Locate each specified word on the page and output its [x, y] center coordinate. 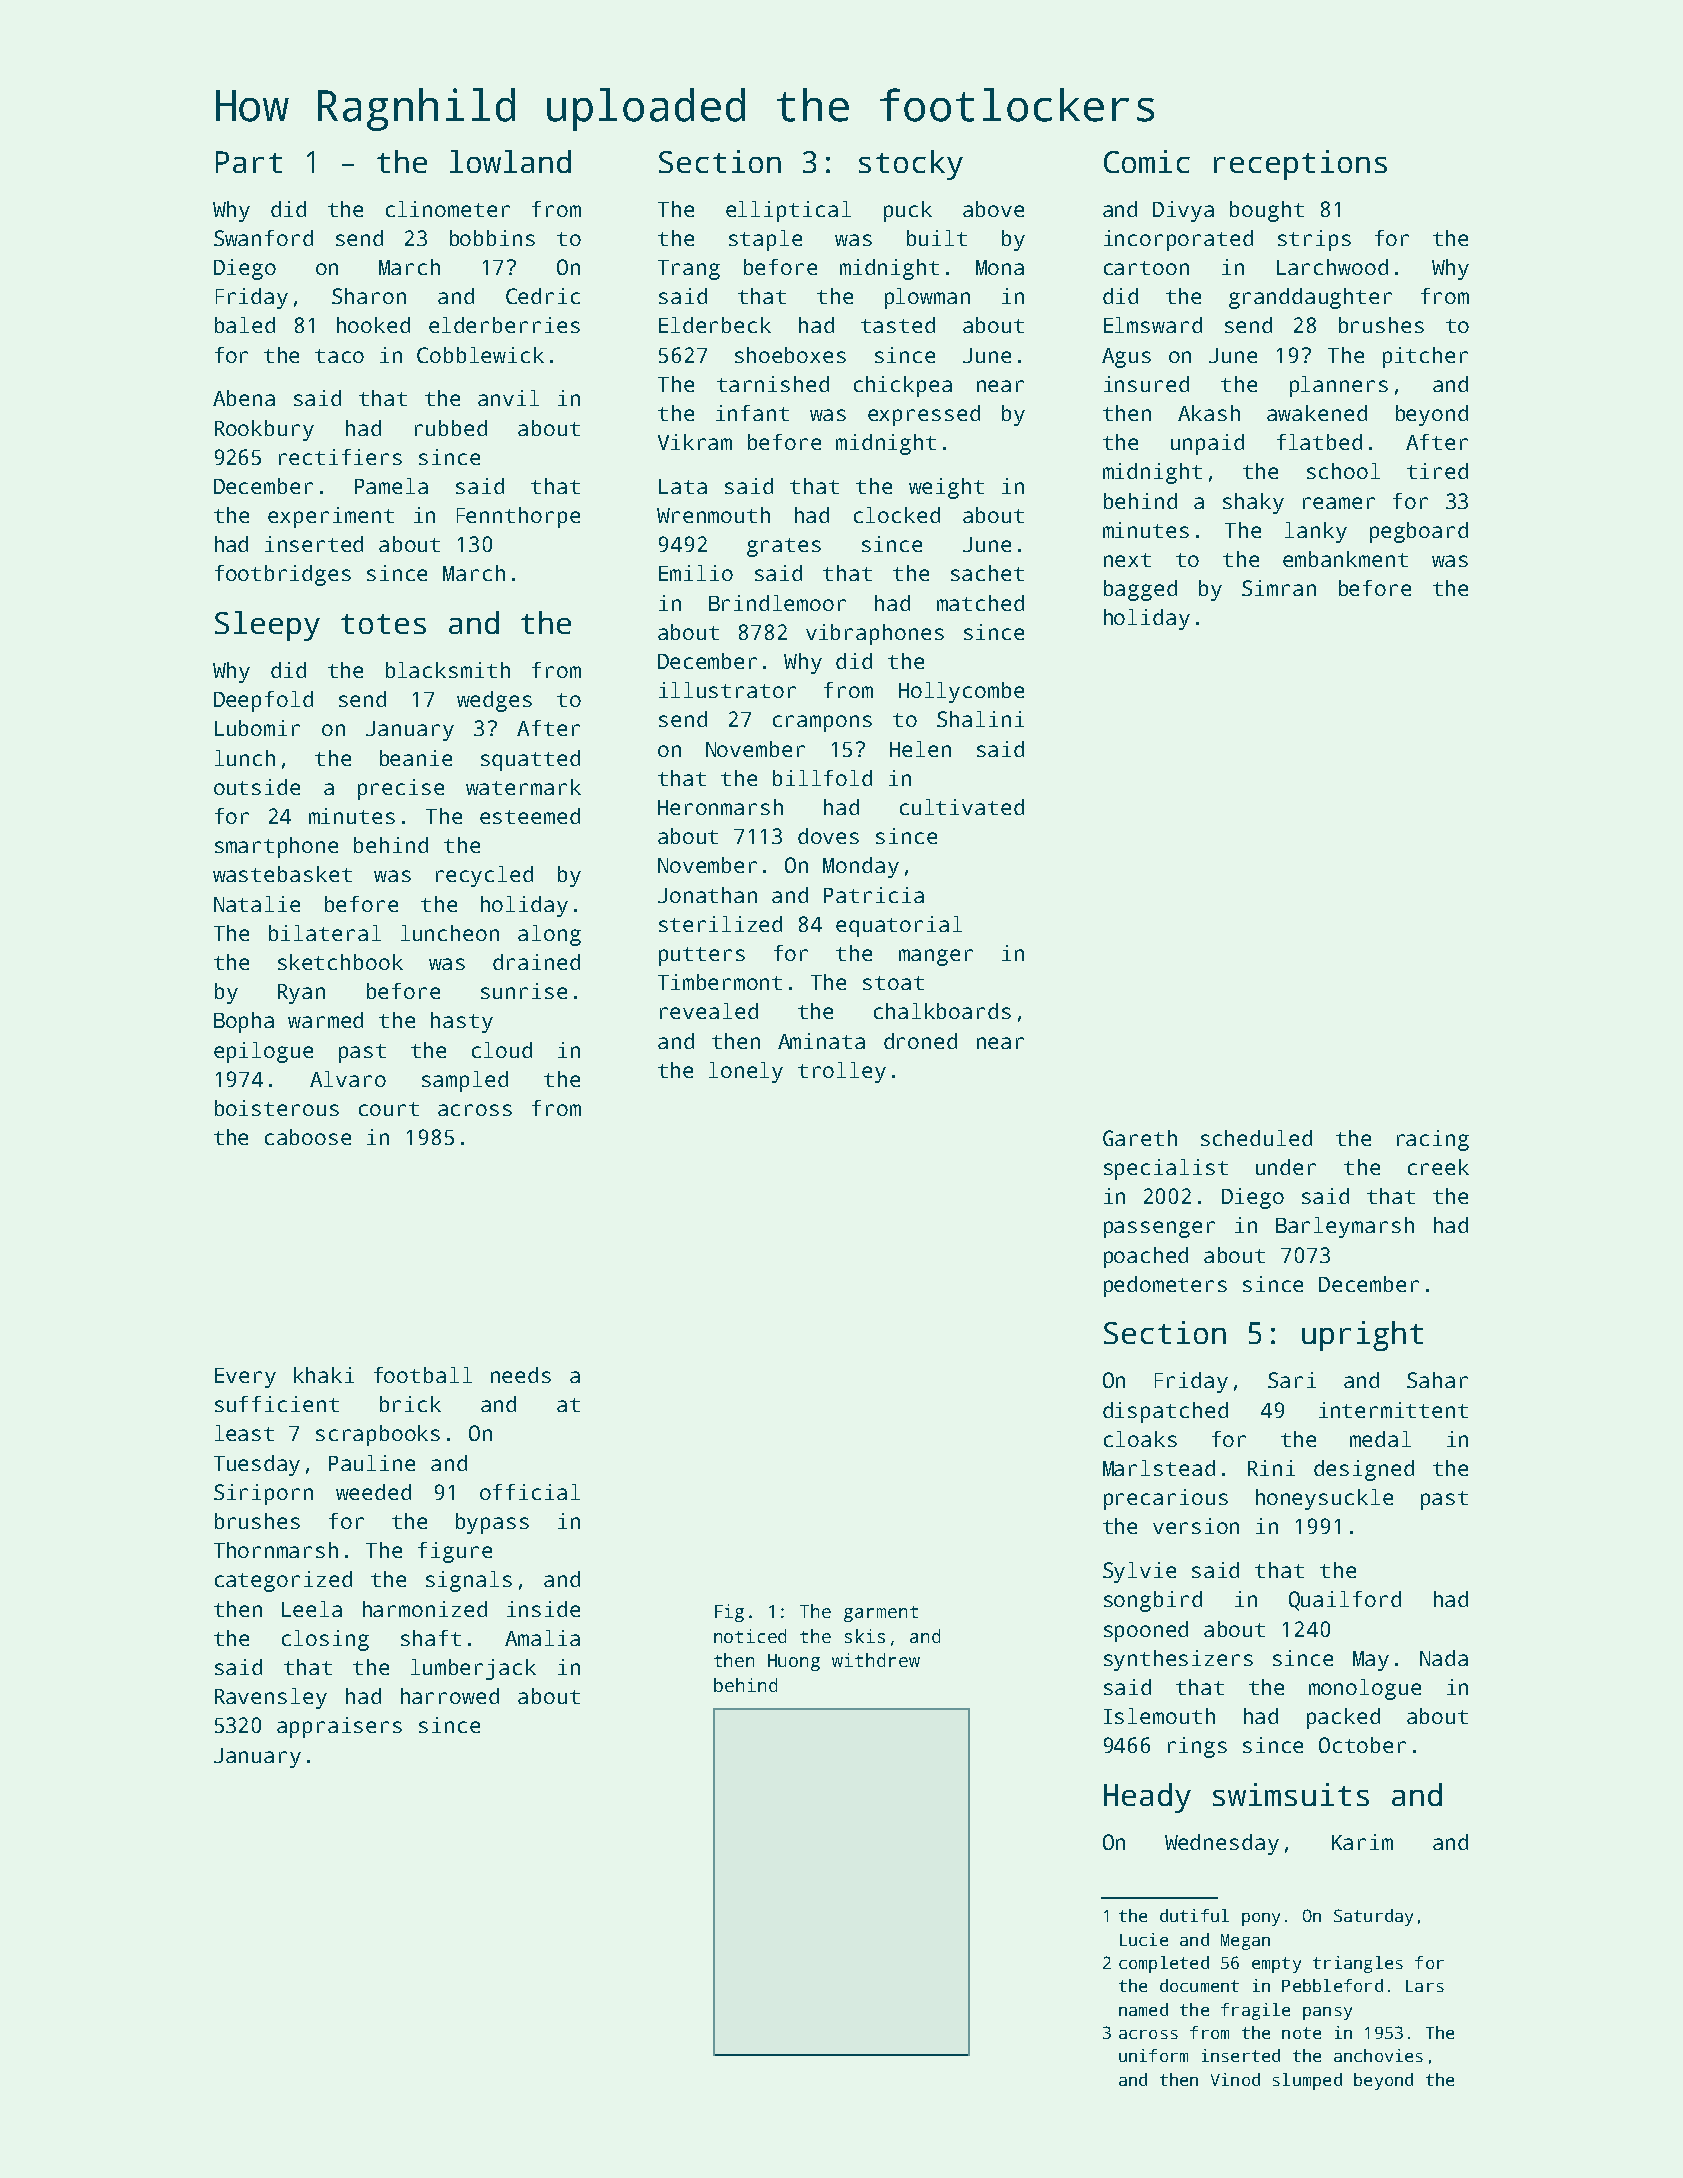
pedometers [1165, 1286]
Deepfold [263, 701]
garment [881, 1614]
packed [1343, 1718]
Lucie [1144, 1939]
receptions [1300, 165]
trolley [842, 1072]
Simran [1279, 588]
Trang [689, 270]
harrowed [450, 1696]
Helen [920, 749]
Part [249, 162]
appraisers [339, 1727]
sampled [465, 1081]
